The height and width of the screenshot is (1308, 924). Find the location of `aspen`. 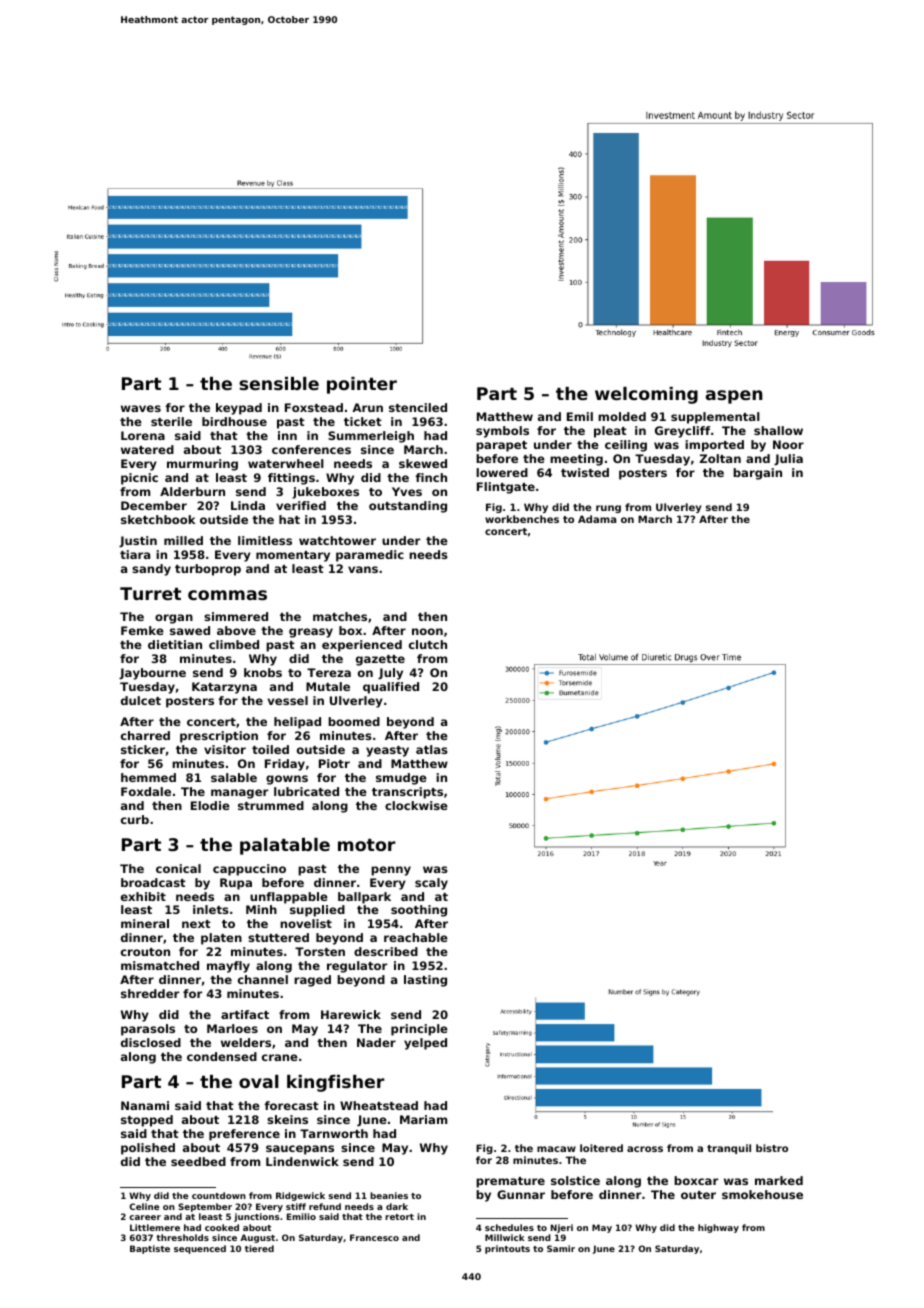

aspen is located at coordinates (734, 397).
